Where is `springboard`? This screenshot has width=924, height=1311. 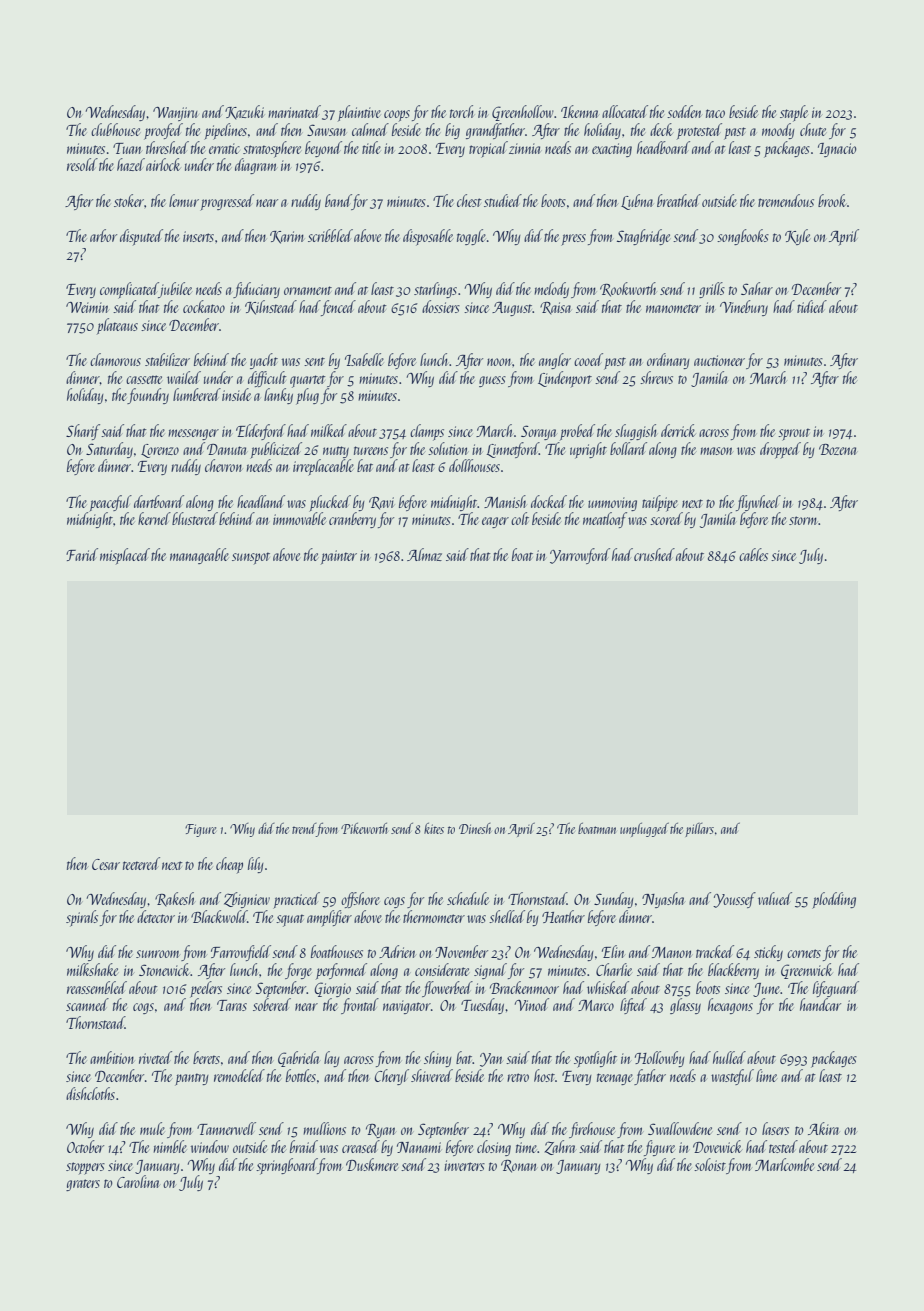 springboard is located at coordinates (287, 1166).
